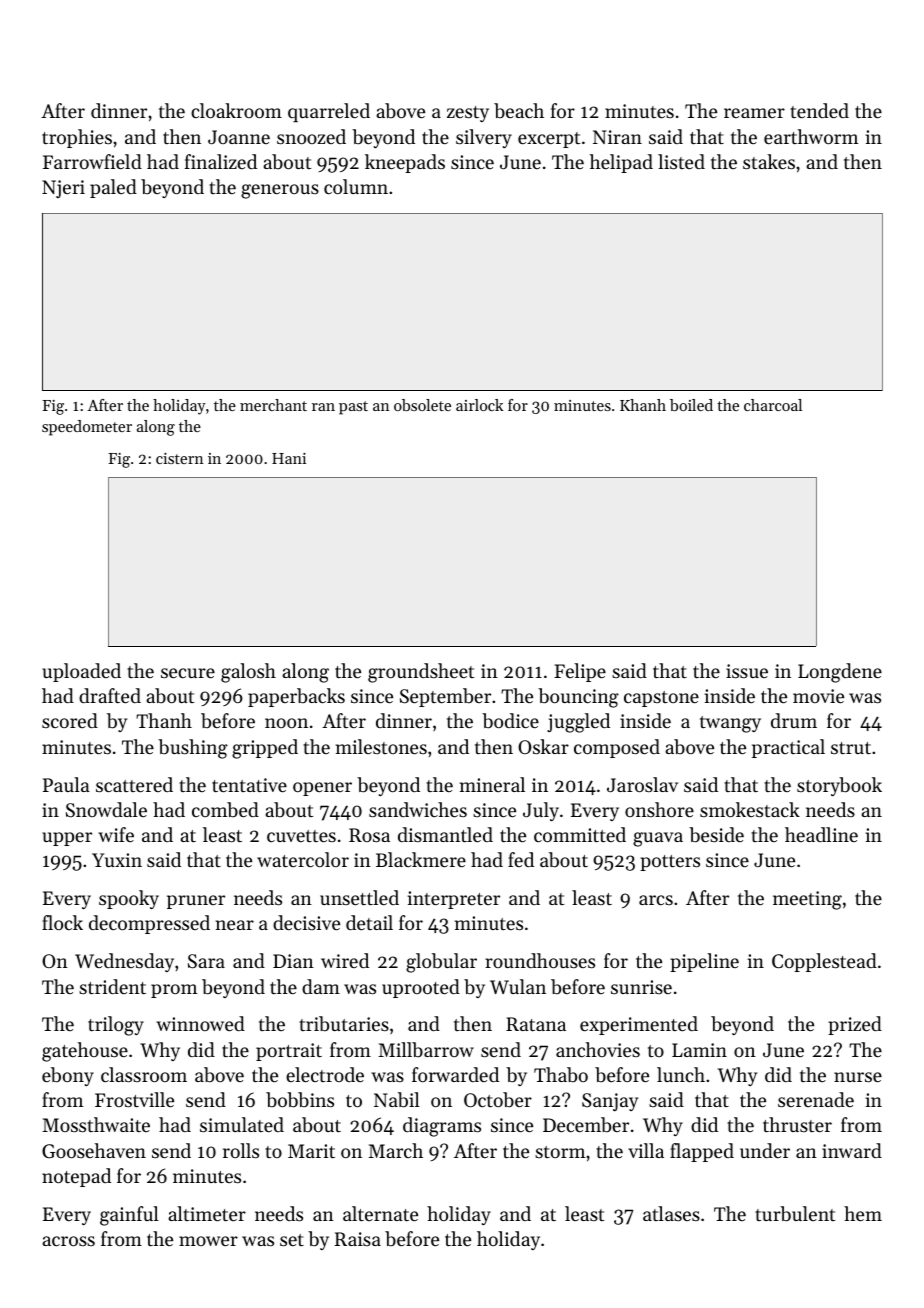 The height and width of the image is (1308, 924). I want to click on stakes, so click(769, 161).
